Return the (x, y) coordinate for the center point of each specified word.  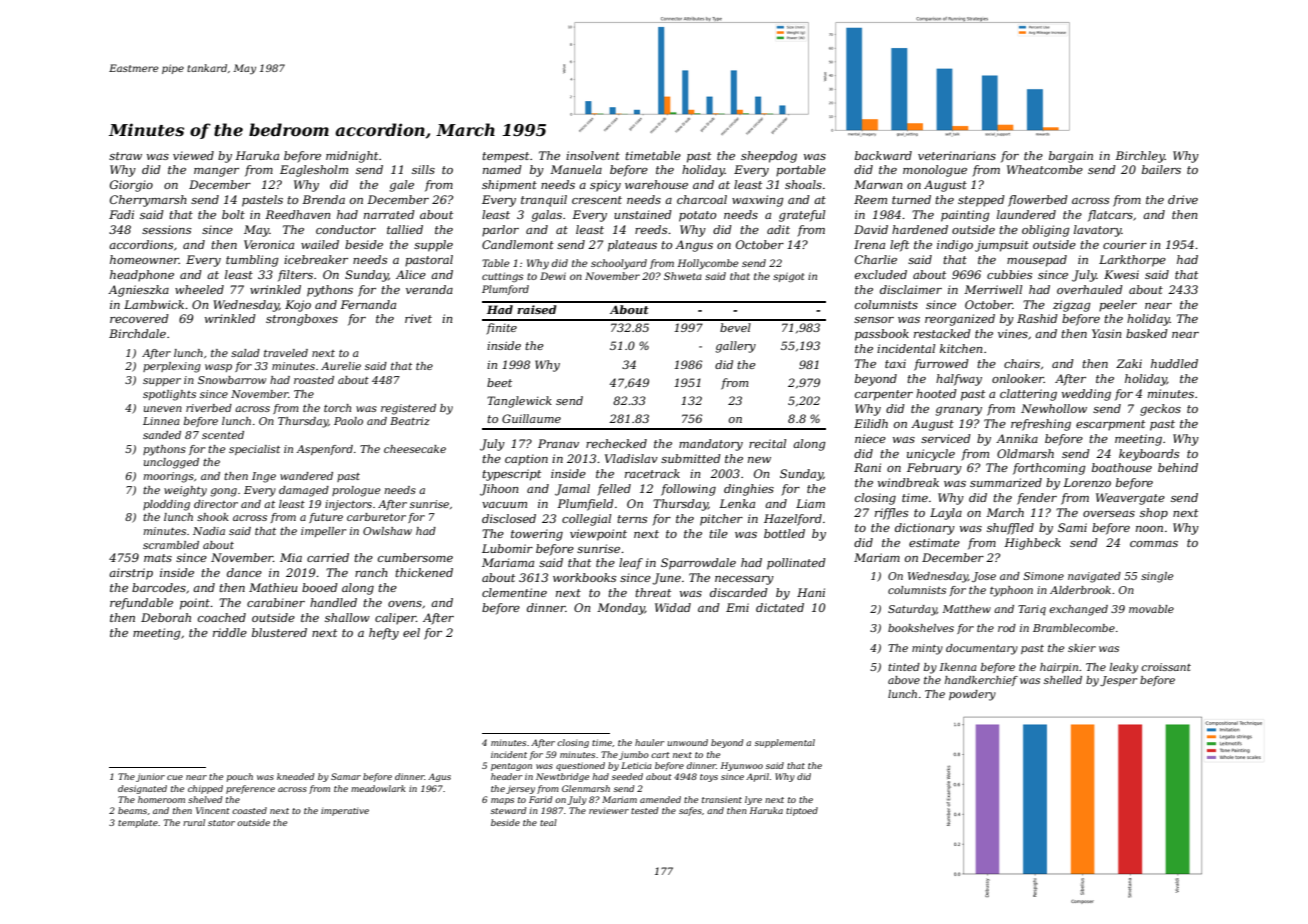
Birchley (1140, 157)
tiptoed (802, 811)
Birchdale (137, 333)
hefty (384, 634)
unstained (643, 214)
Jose (984, 577)
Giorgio (131, 186)
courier (1125, 244)
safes (690, 811)
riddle (230, 632)
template (138, 823)
